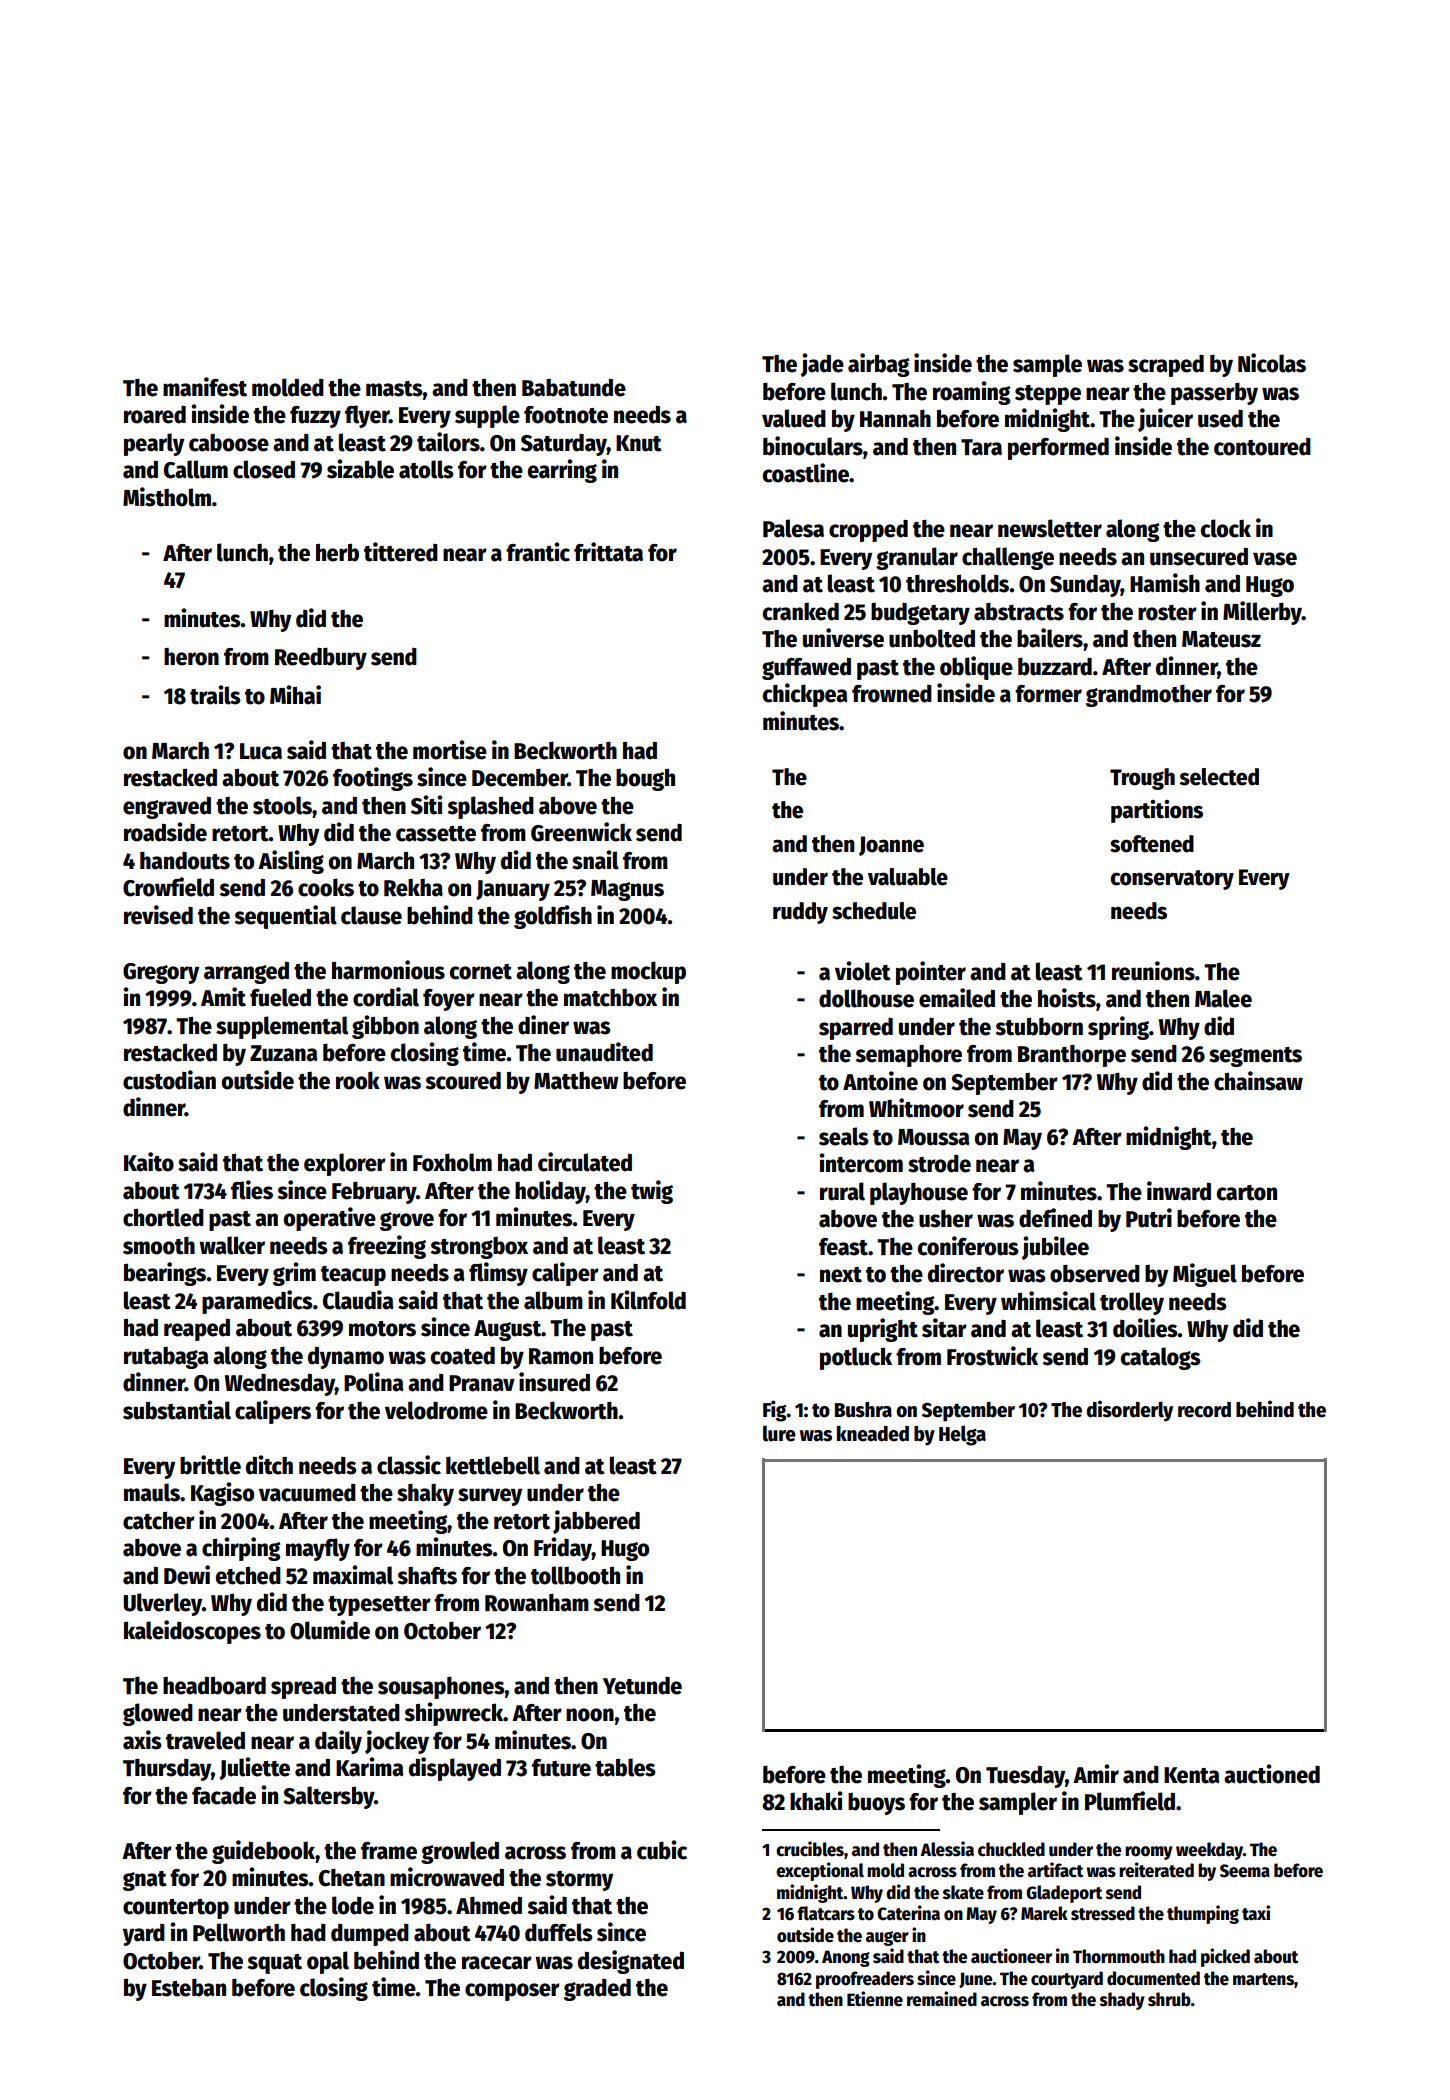 The height and width of the screenshot is (2100, 1450). I want to click on Putri, so click(1149, 1218).
